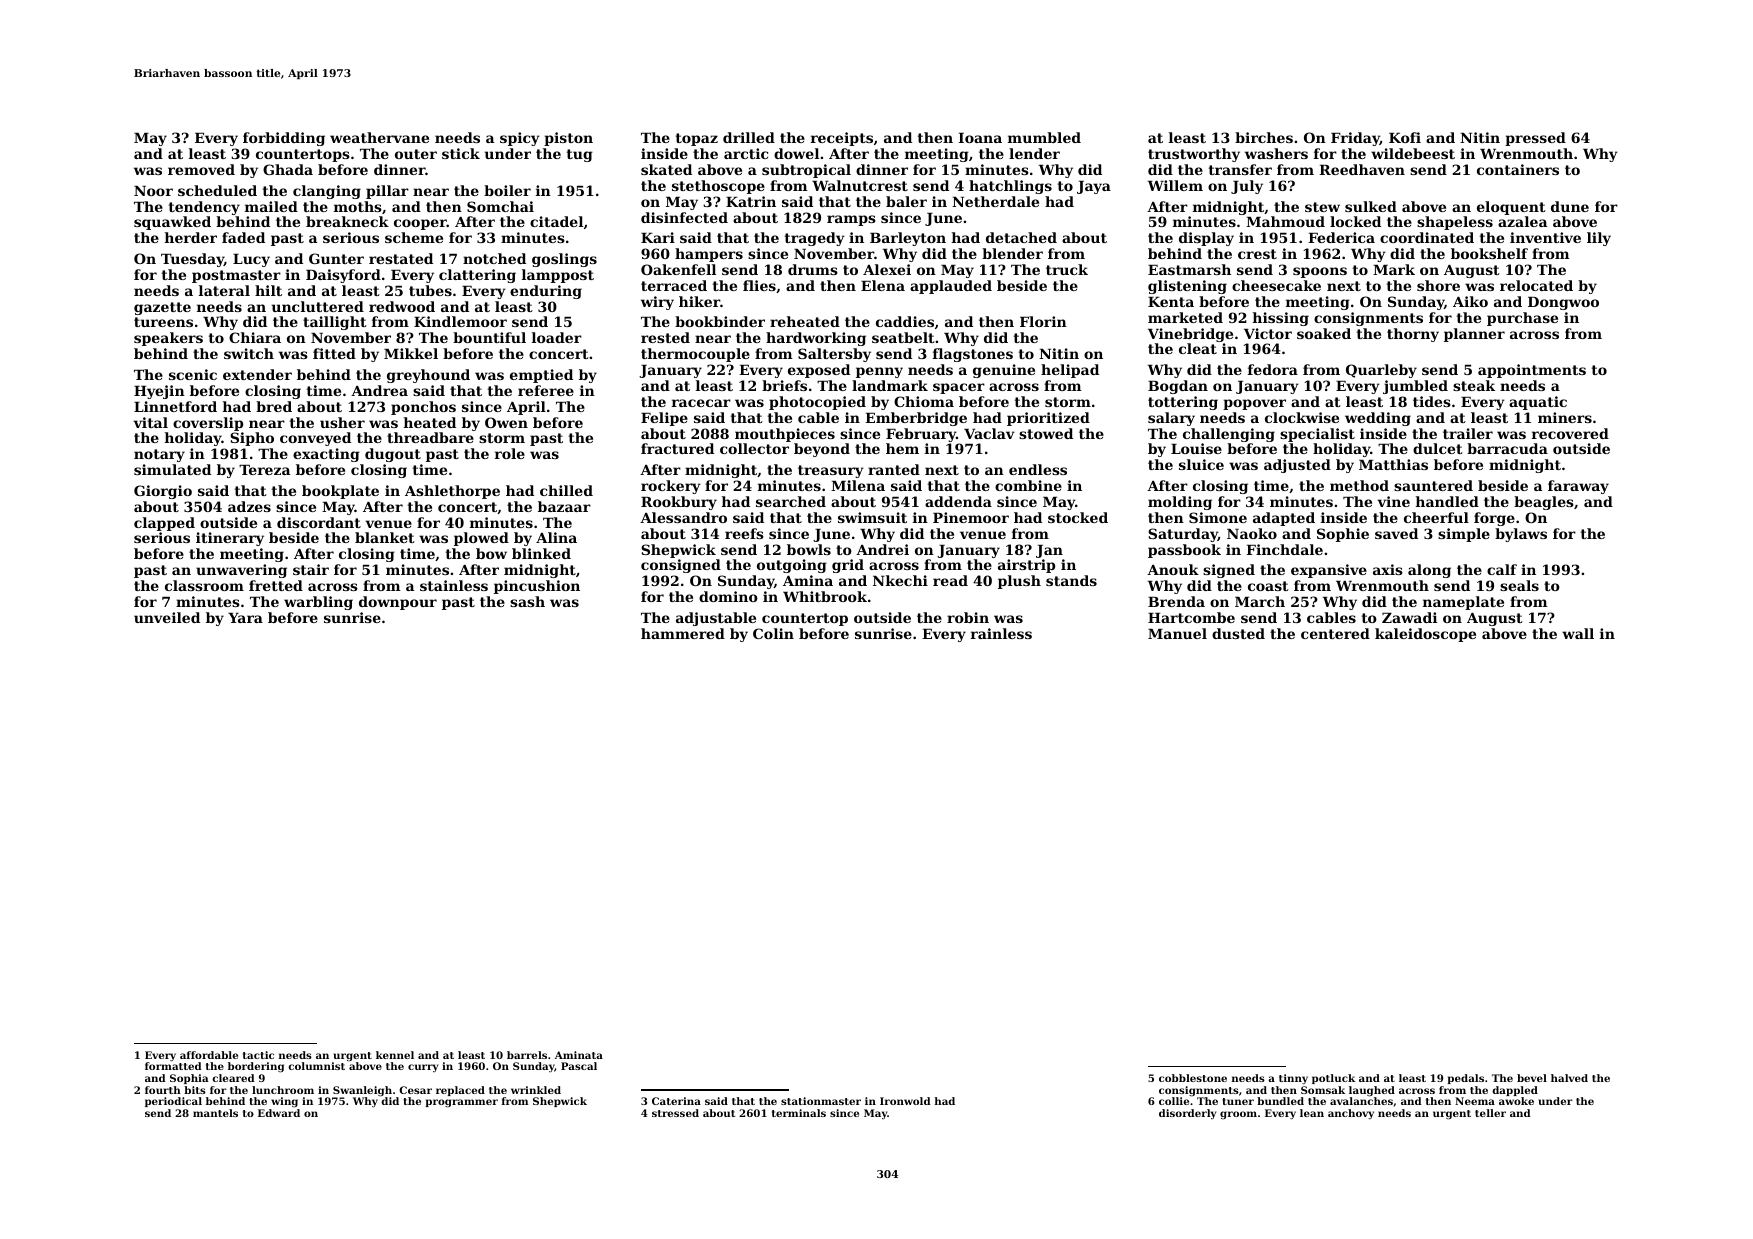 This document has width=1753, height=1239. What do you see at coordinates (1570, 206) in the document?
I see `dune` at bounding box center [1570, 206].
